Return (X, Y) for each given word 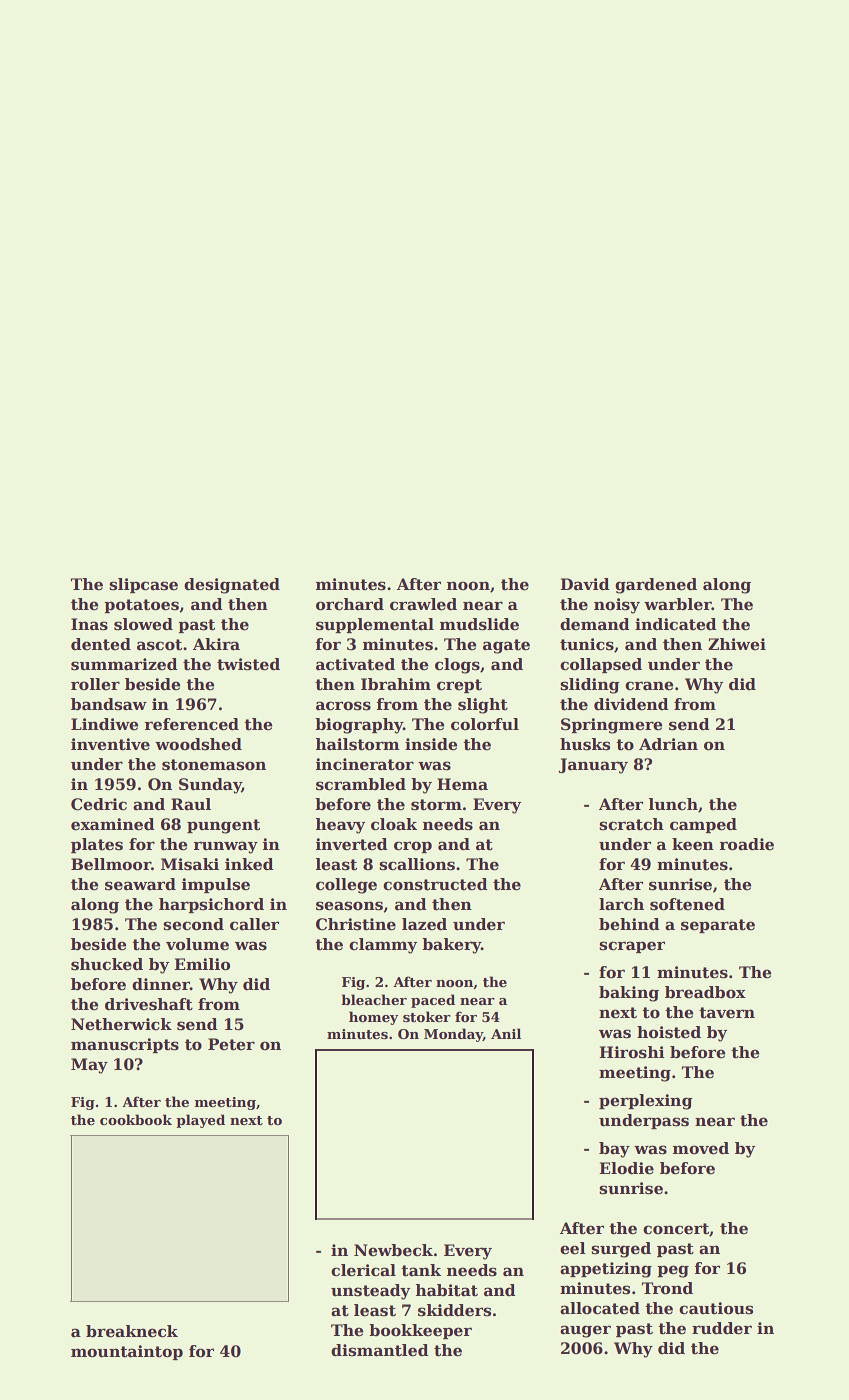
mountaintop (127, 1352)
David (585, 584)
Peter (231, 1044)
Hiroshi (632, 1052)
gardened (656, 586)
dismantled (380, 1350)
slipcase (143, 585)
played (200, 1121)
